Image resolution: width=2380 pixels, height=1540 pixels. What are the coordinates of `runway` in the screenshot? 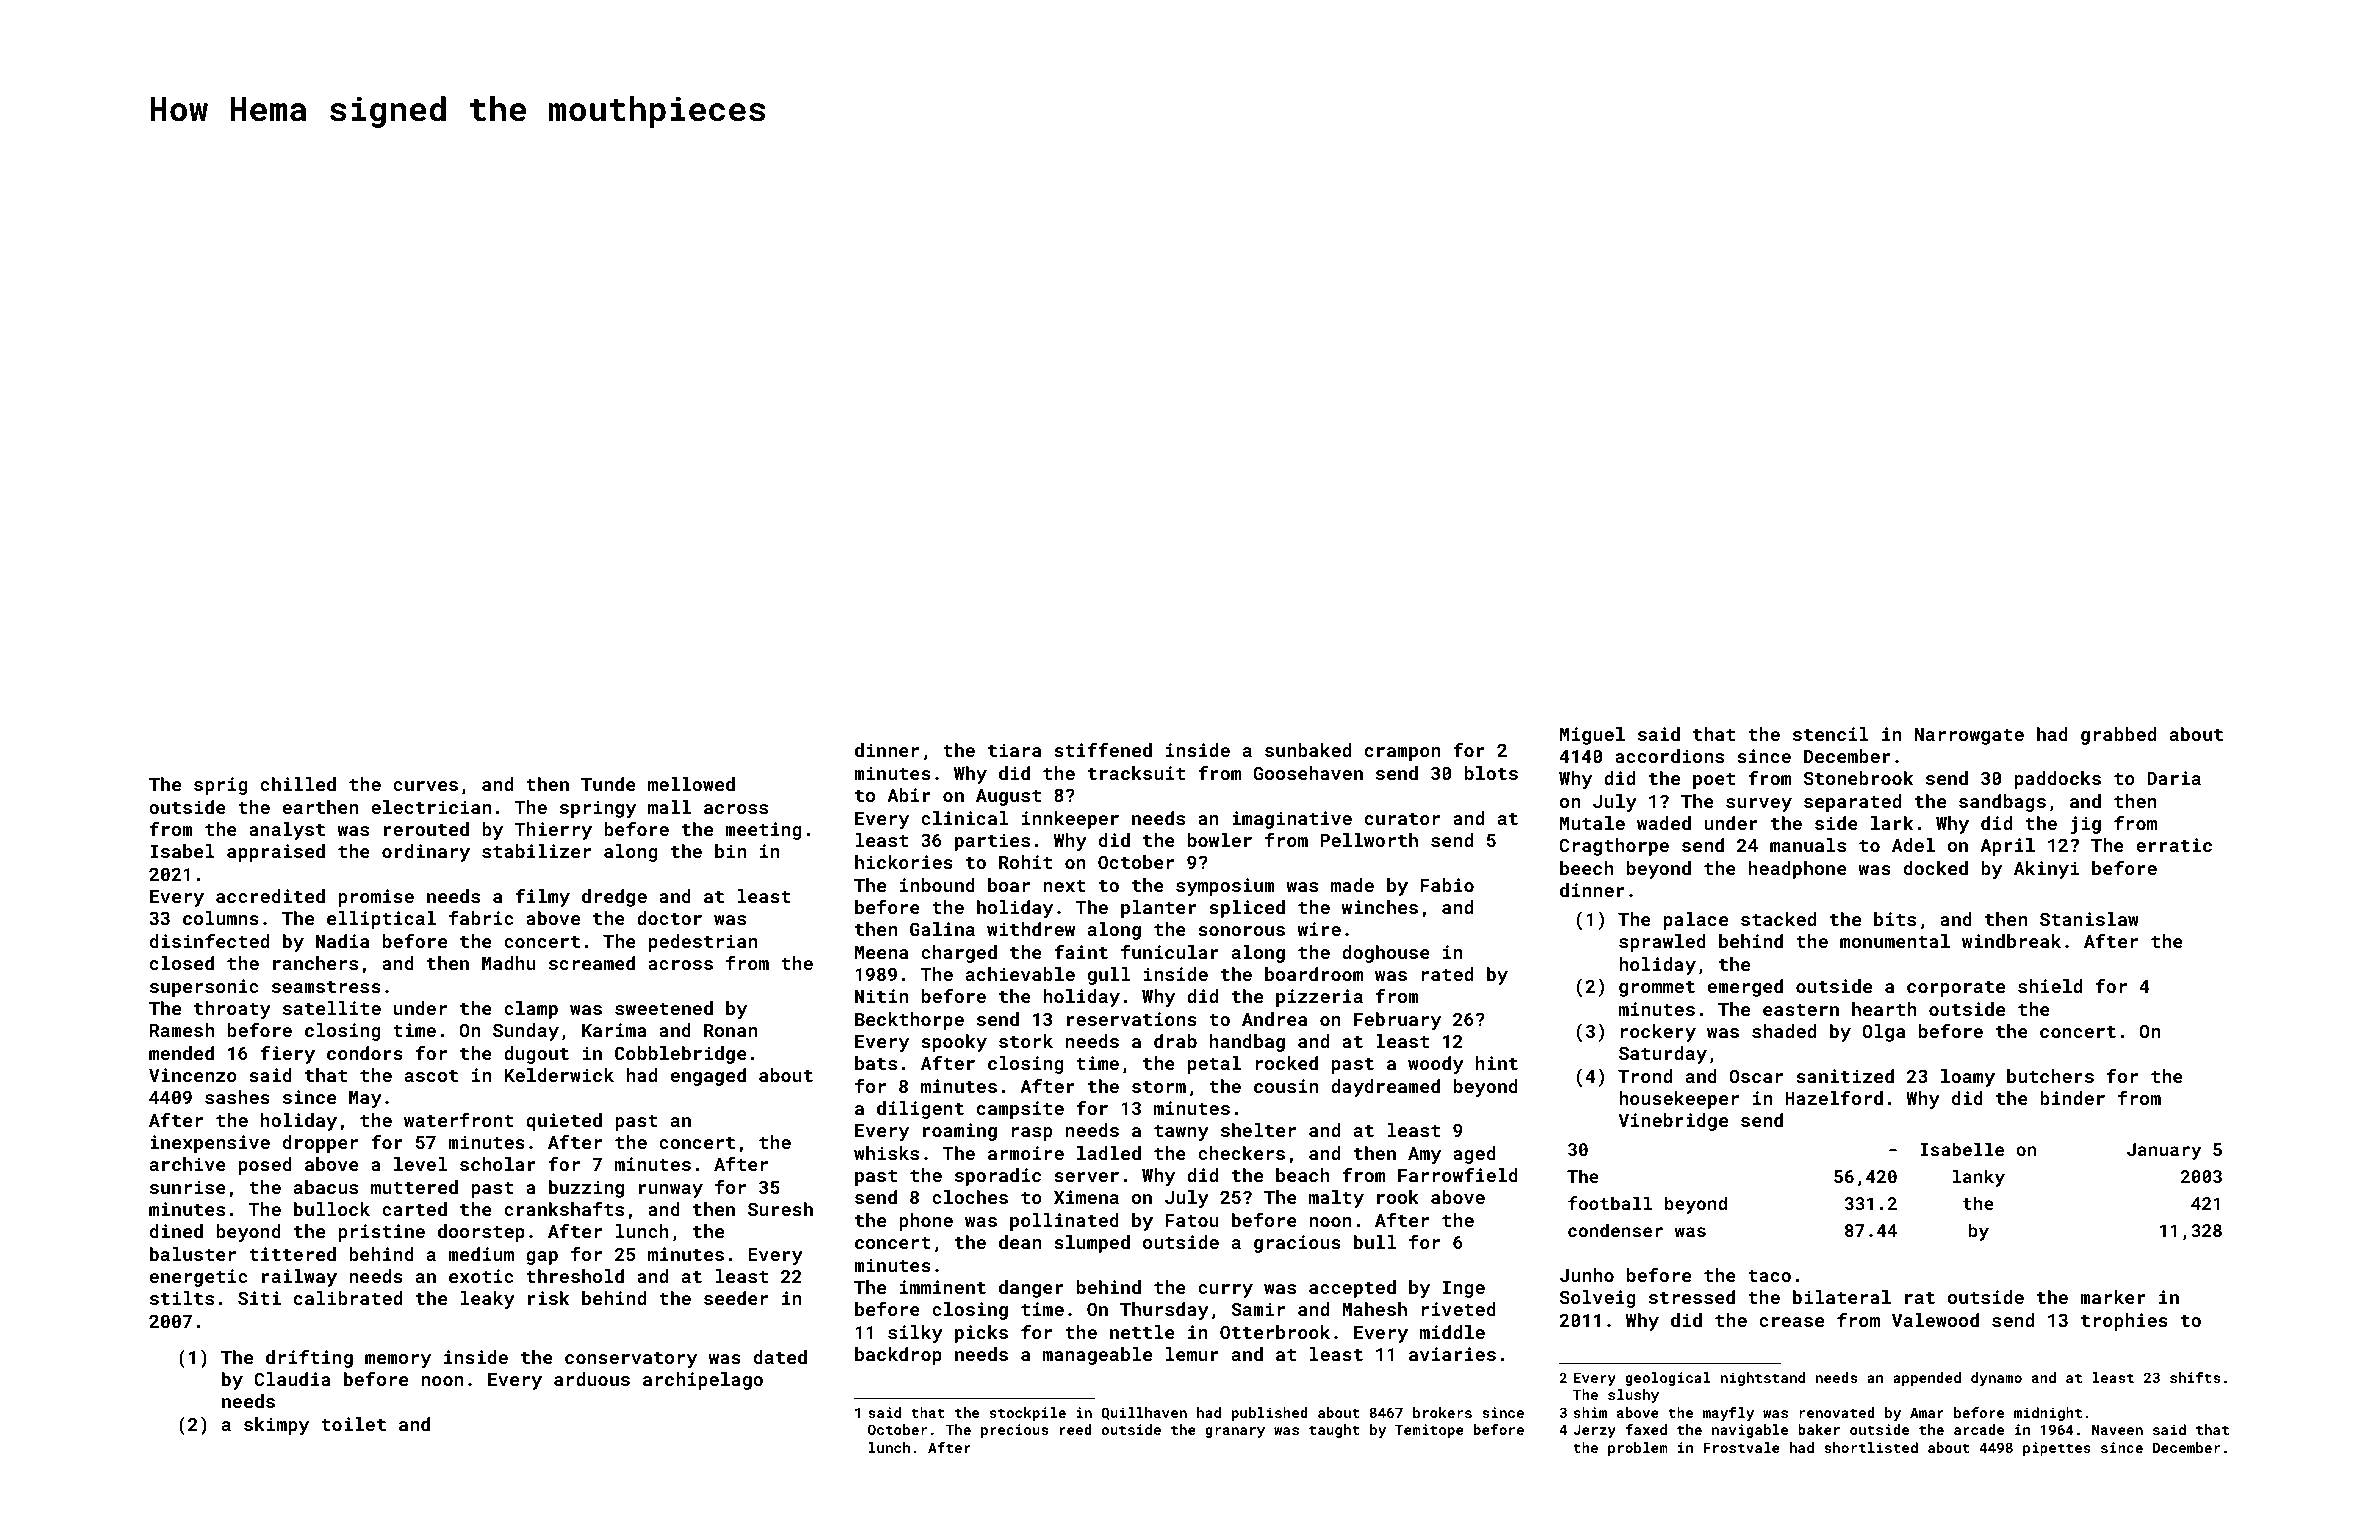 It's located at (671, 1191).
